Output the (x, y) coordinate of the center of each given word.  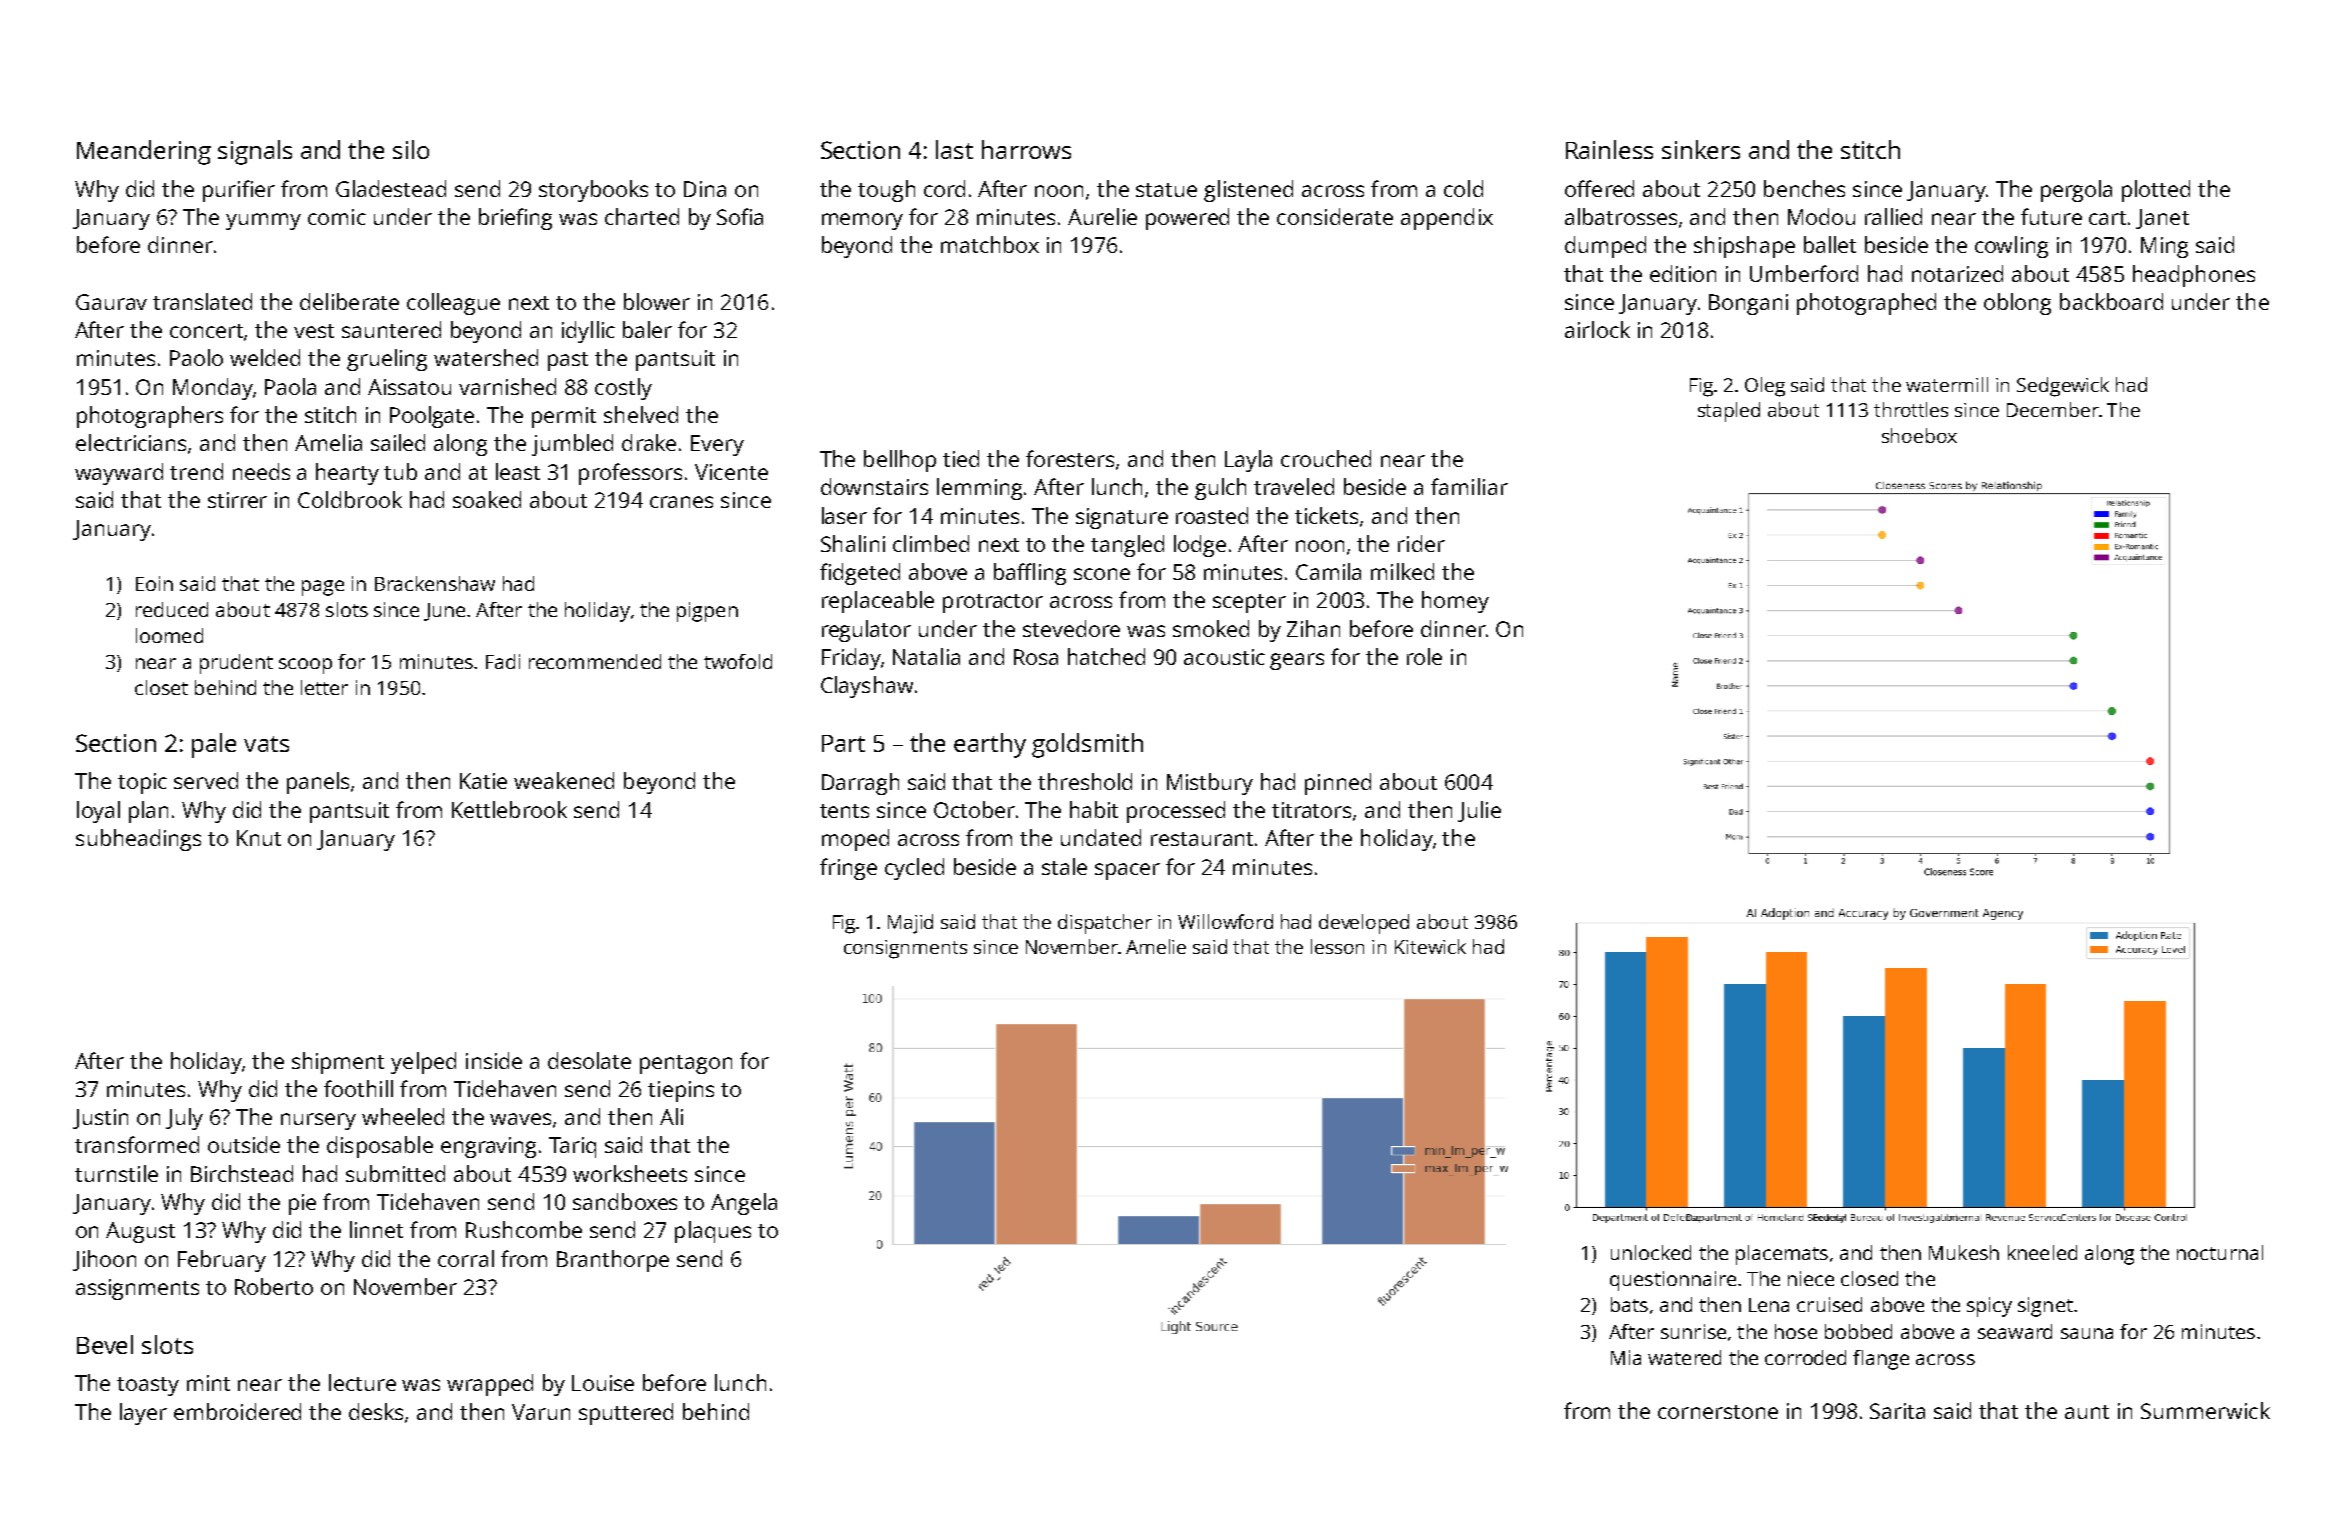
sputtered (626, 1414)
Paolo (196, 357)
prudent (236, 664)
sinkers (1701, 149)
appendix (1447, 219)
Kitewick (1430, 946)
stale (1064, 866)
